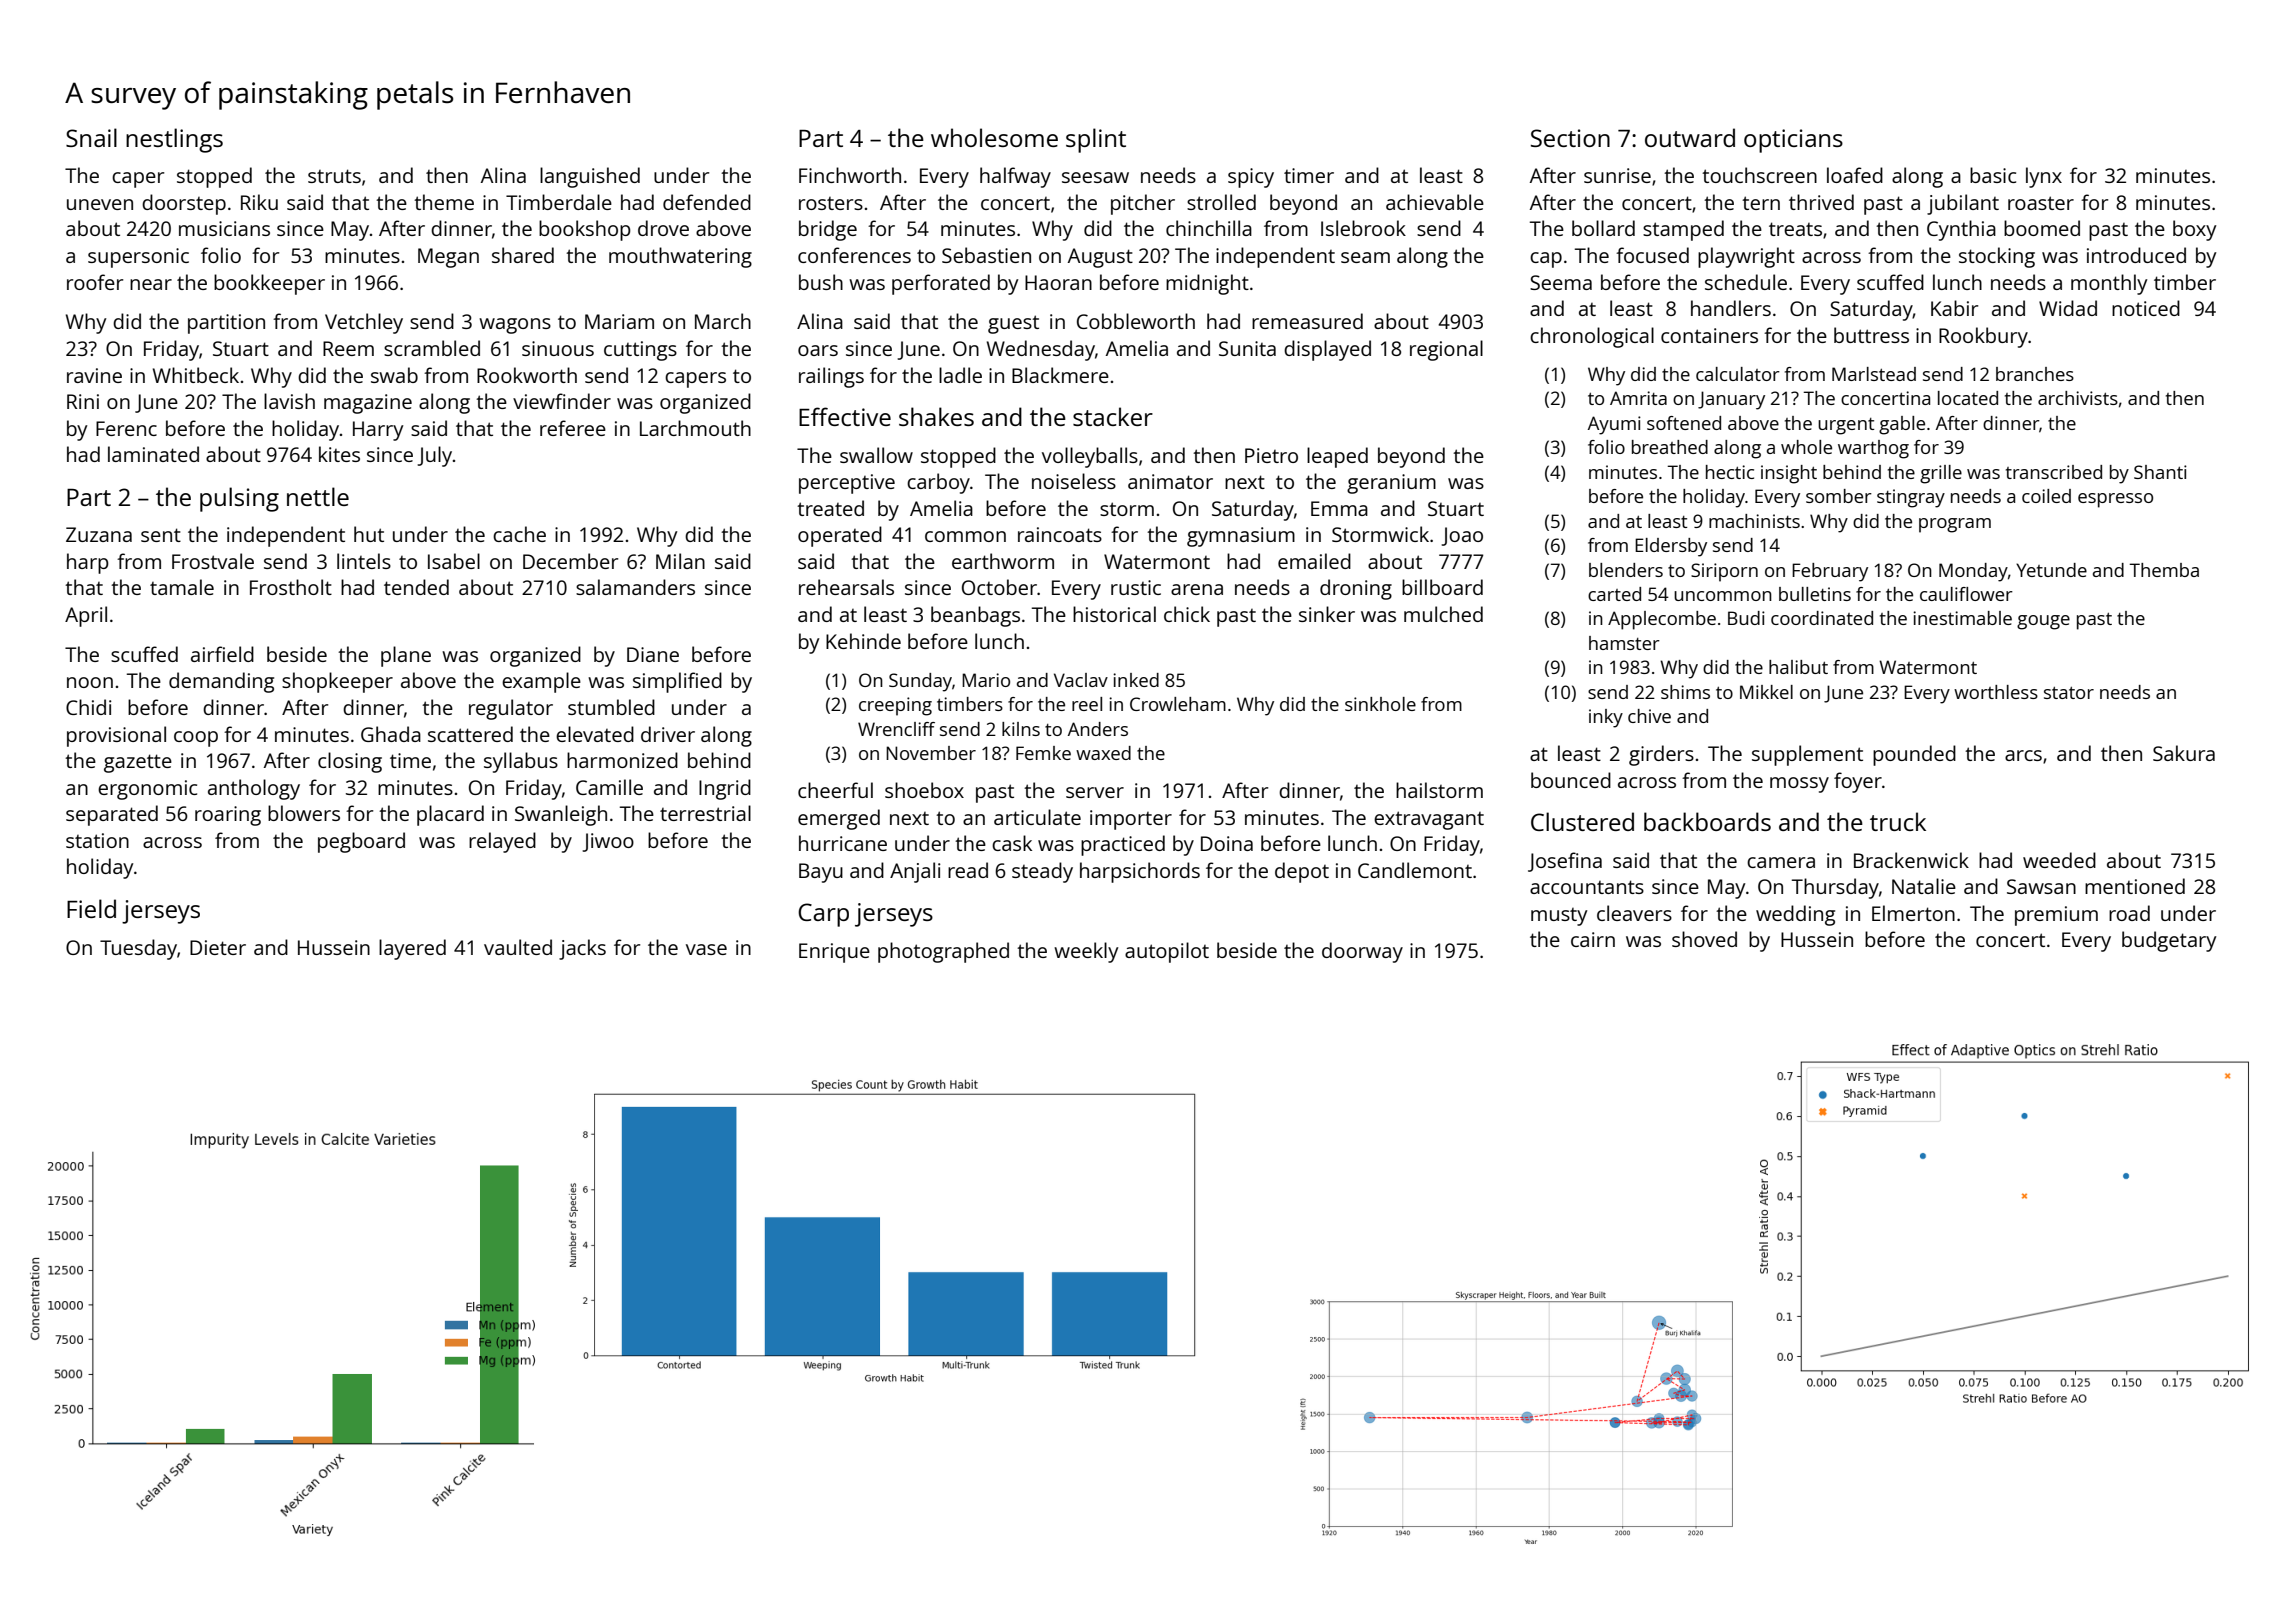 This image has height=1614, width=2282. What do you see at coordinates (1327, 614) in the image?
I see `sinker` at bounding box center [1327, 614].
